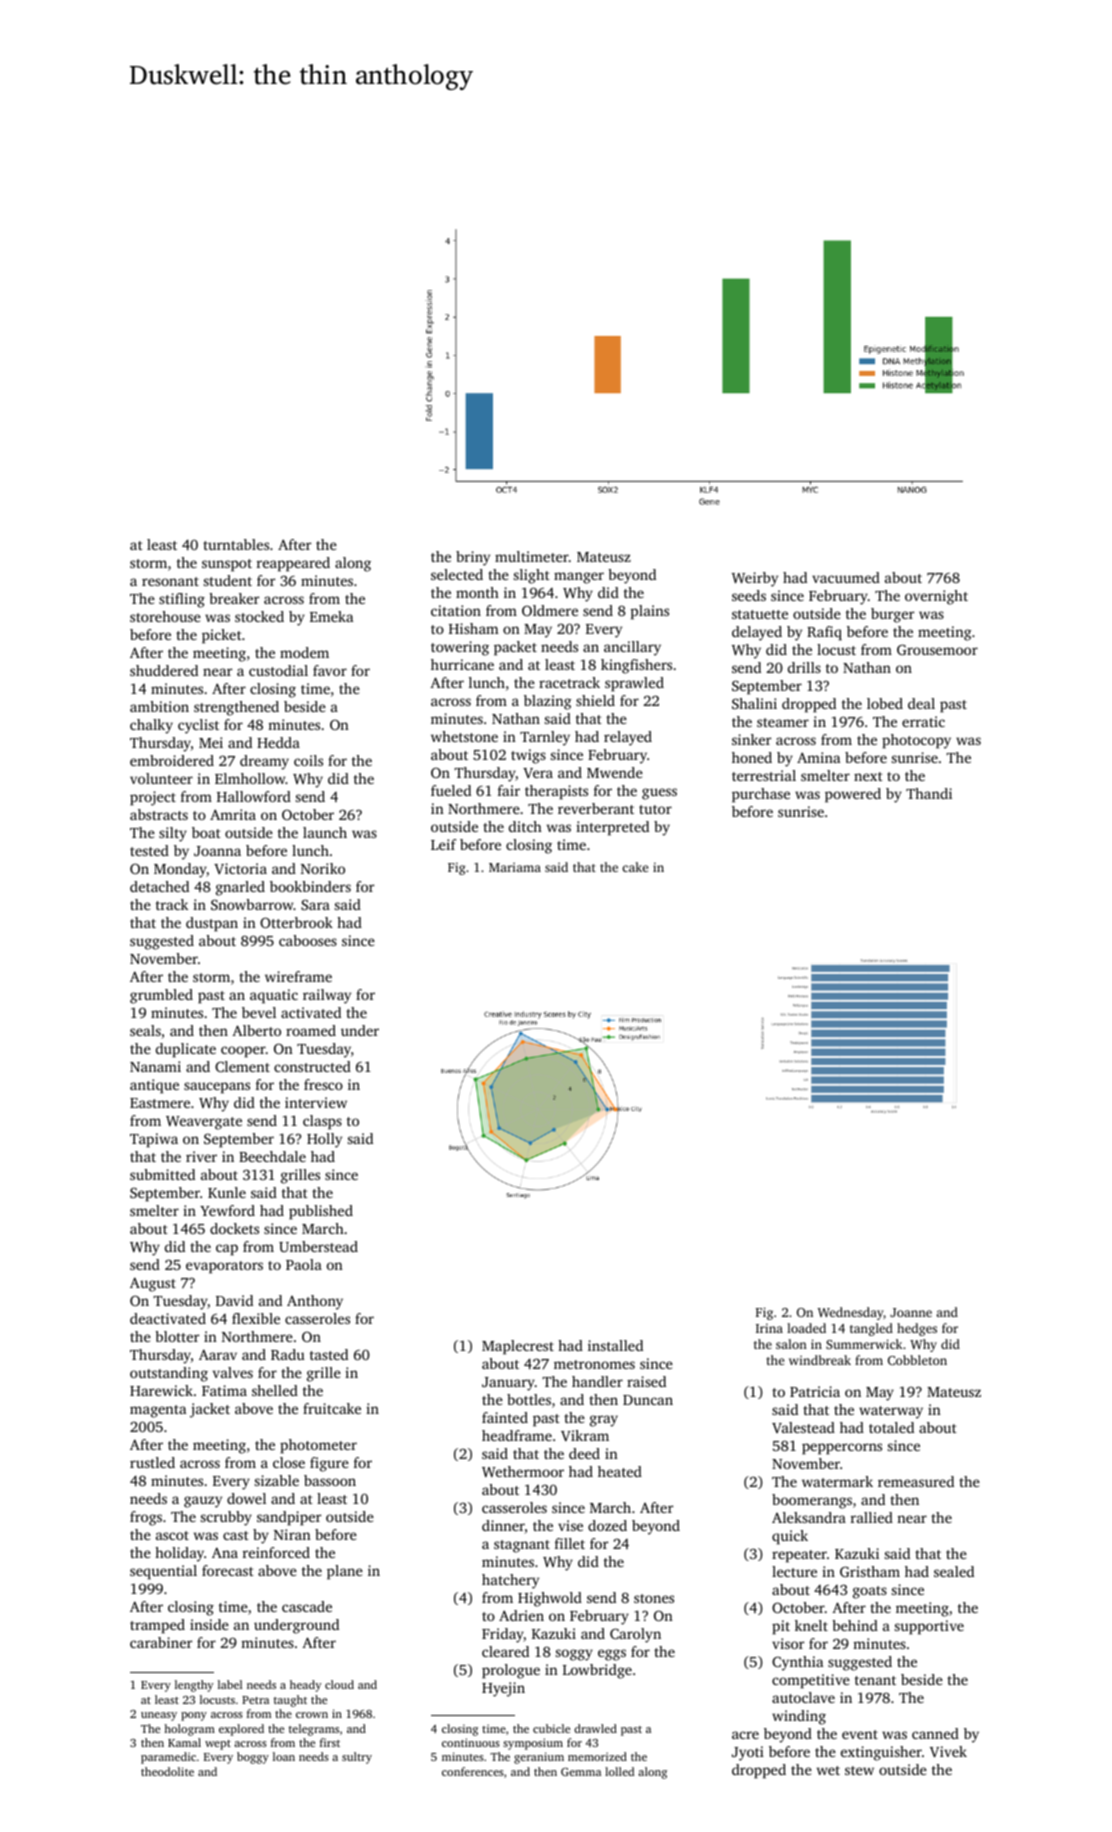 The height and width of the page is (1832, 1112). What do you see at coordinates (755, 579) in the page?
I see `Weirby` at bounding box center [755, 579].
